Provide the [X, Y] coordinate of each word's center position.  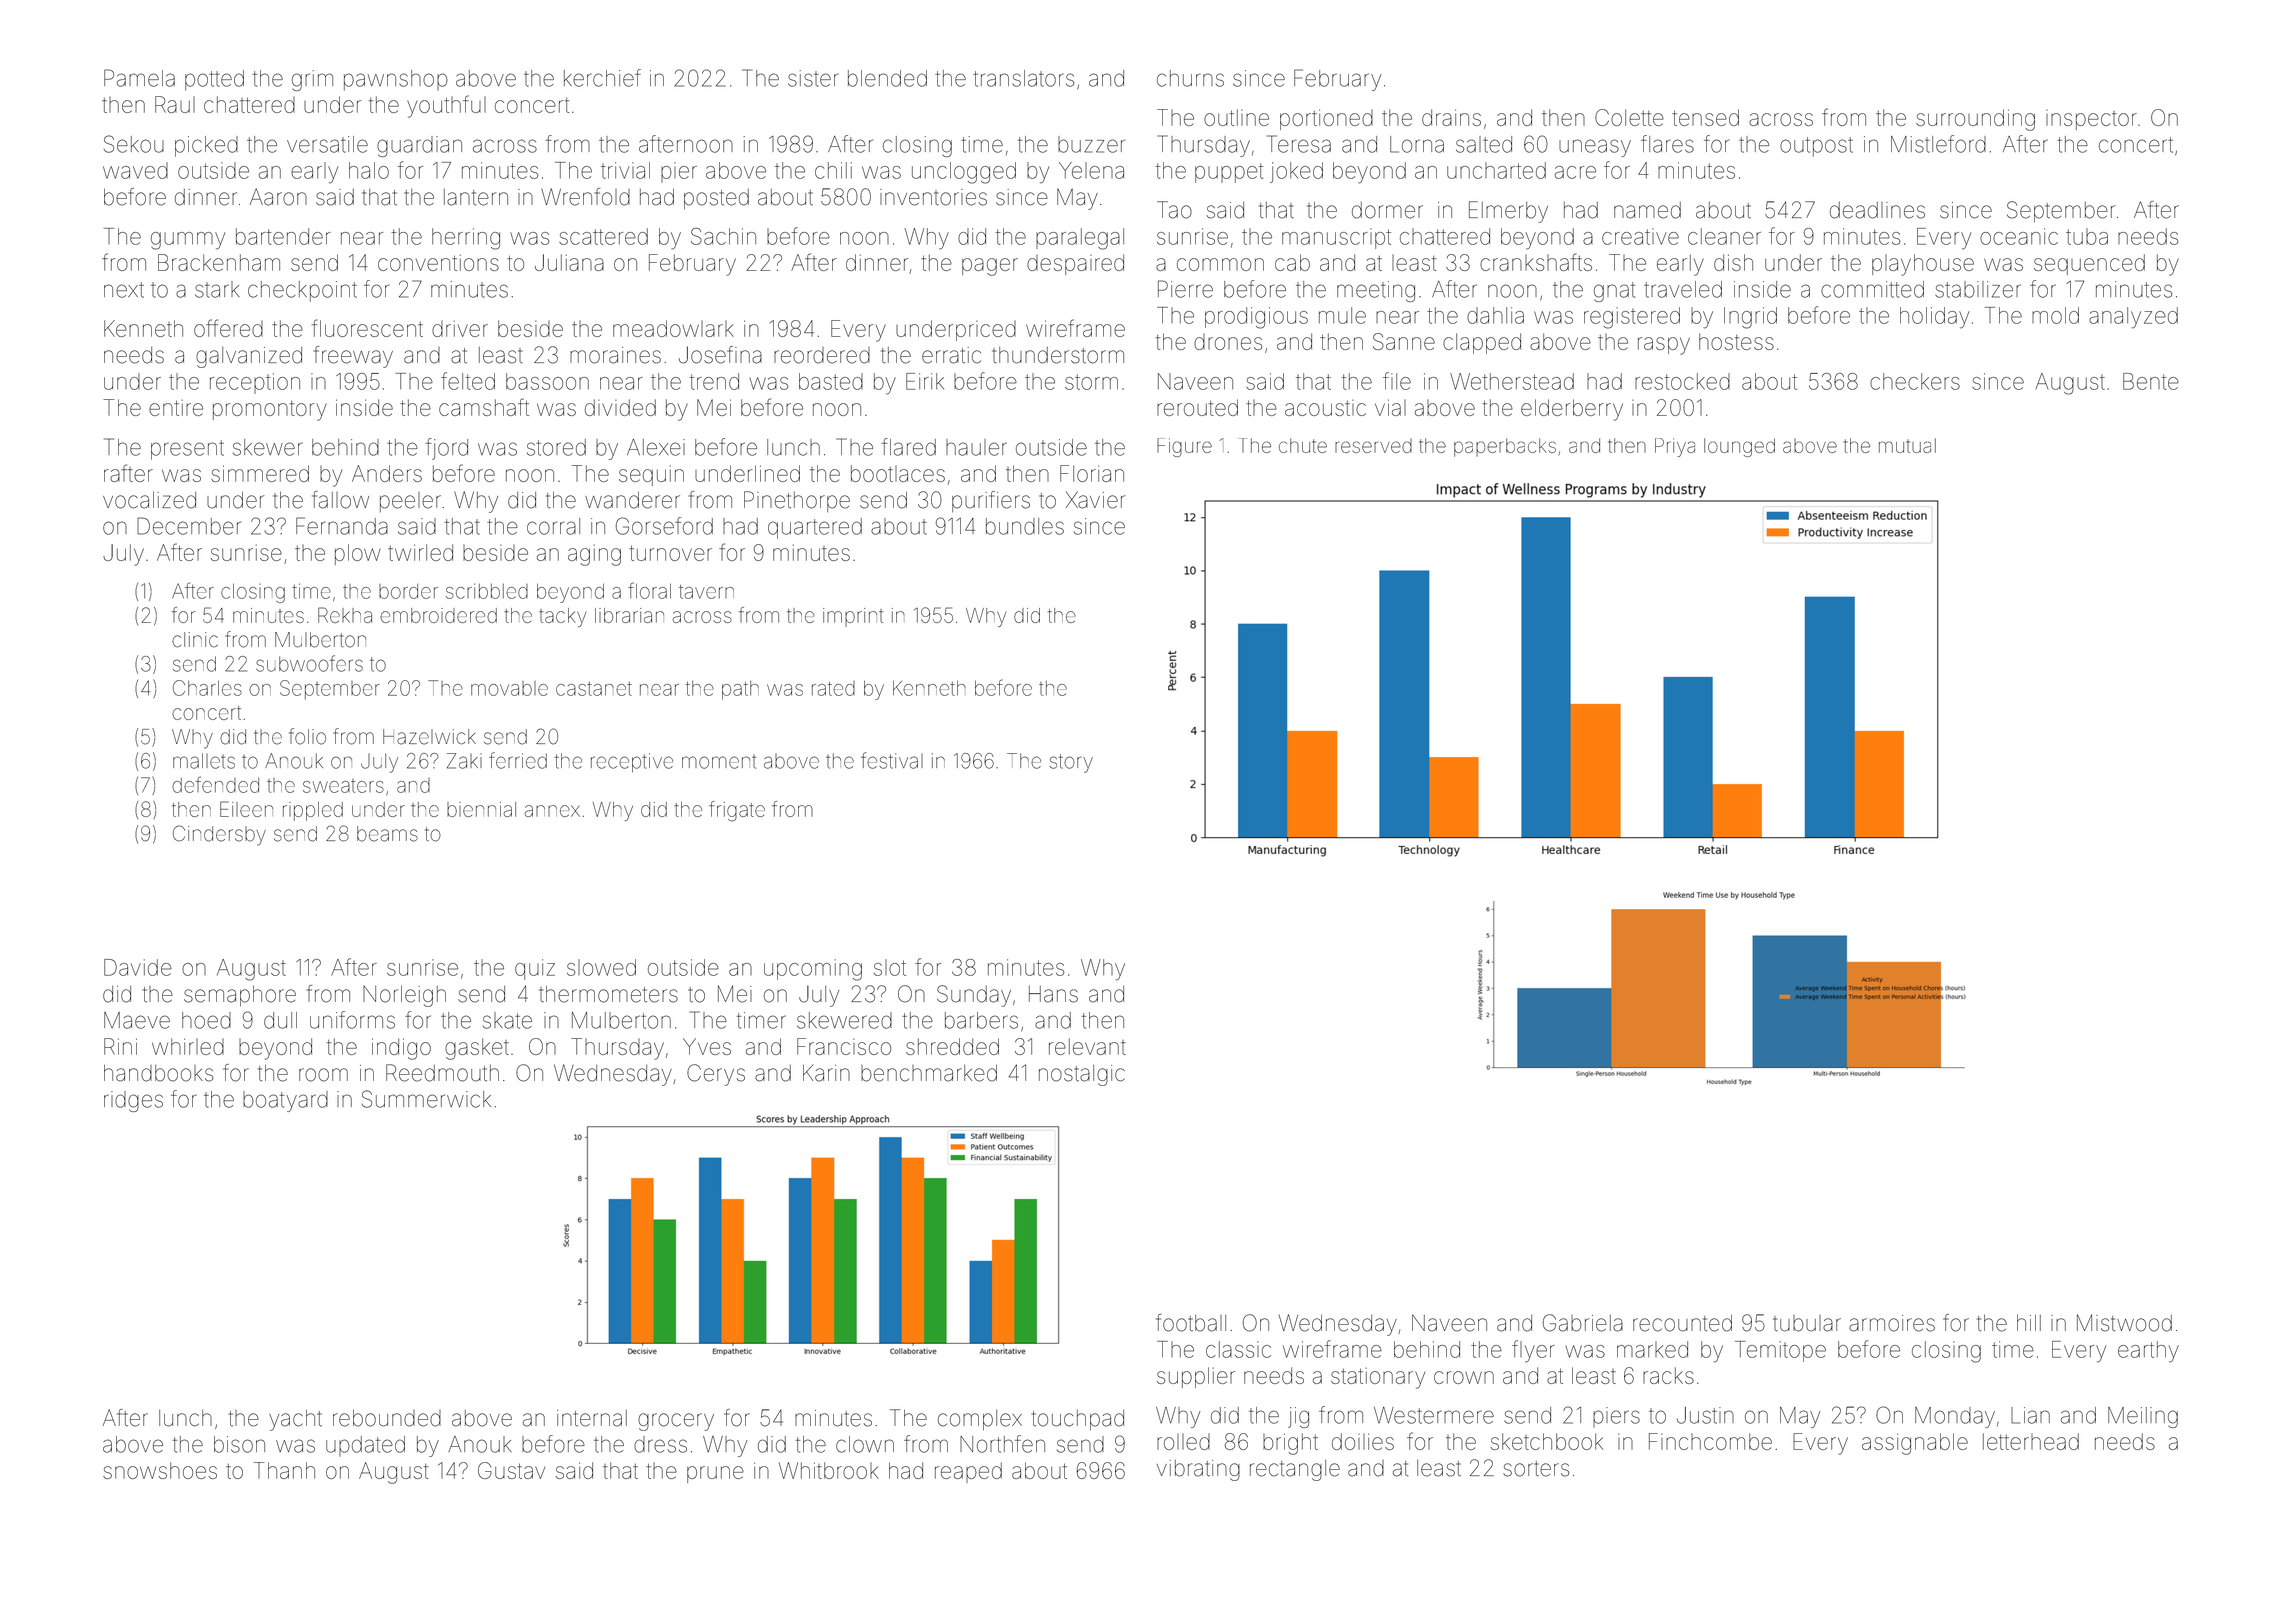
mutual [1907, 445]
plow [358, 554]
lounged [1739, 447]
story [1071, 763]
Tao [1174, 210]
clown [865, 1444]
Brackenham [219, 262]
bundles [1025, 526]
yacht [295, 1420]
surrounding [1975, 120]
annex [552, 811]
